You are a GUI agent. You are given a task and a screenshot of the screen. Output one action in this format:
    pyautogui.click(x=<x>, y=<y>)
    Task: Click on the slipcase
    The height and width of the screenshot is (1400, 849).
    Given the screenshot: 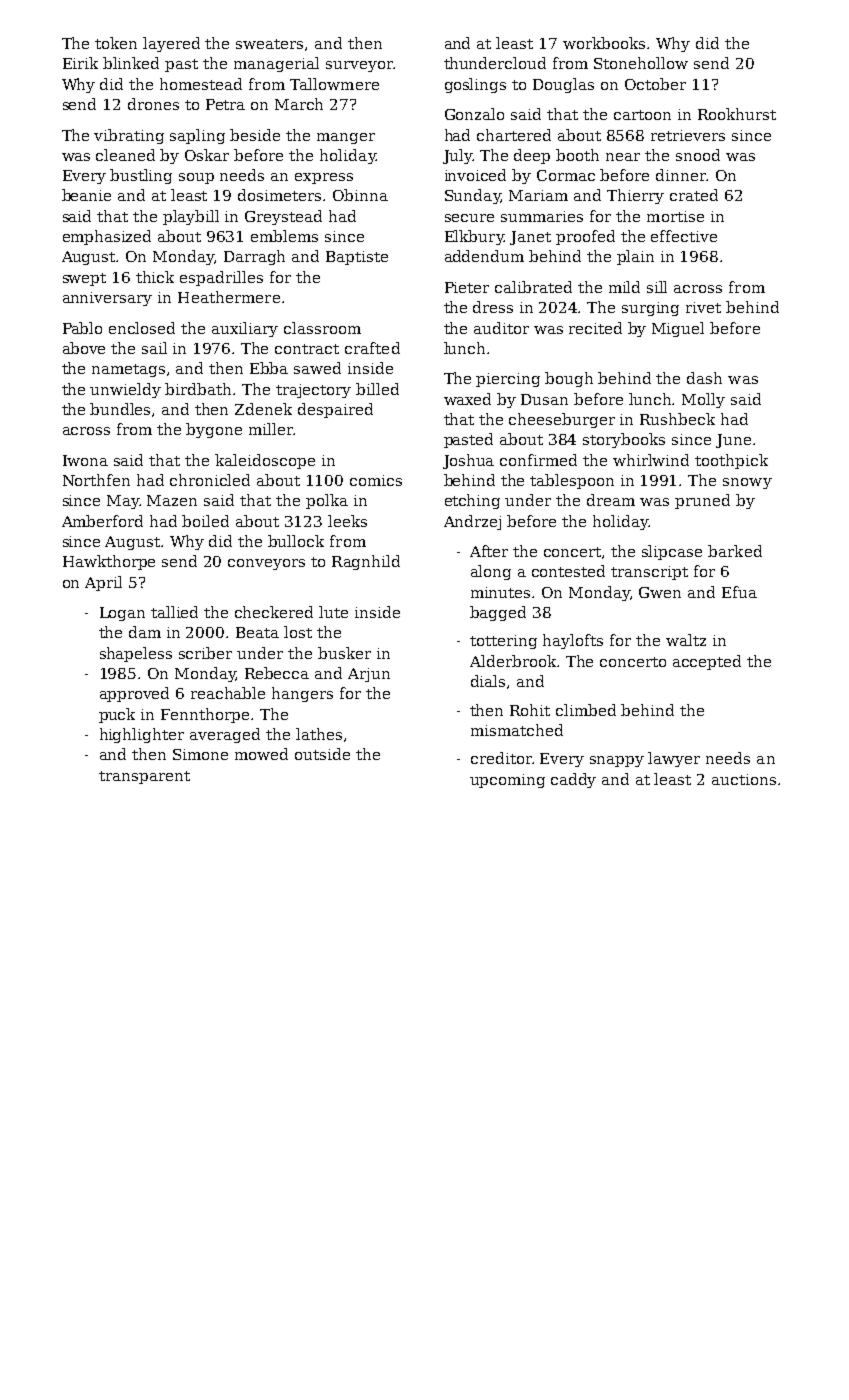 What is the action you would take?
    pyautogui.click(x=672, y=552)
